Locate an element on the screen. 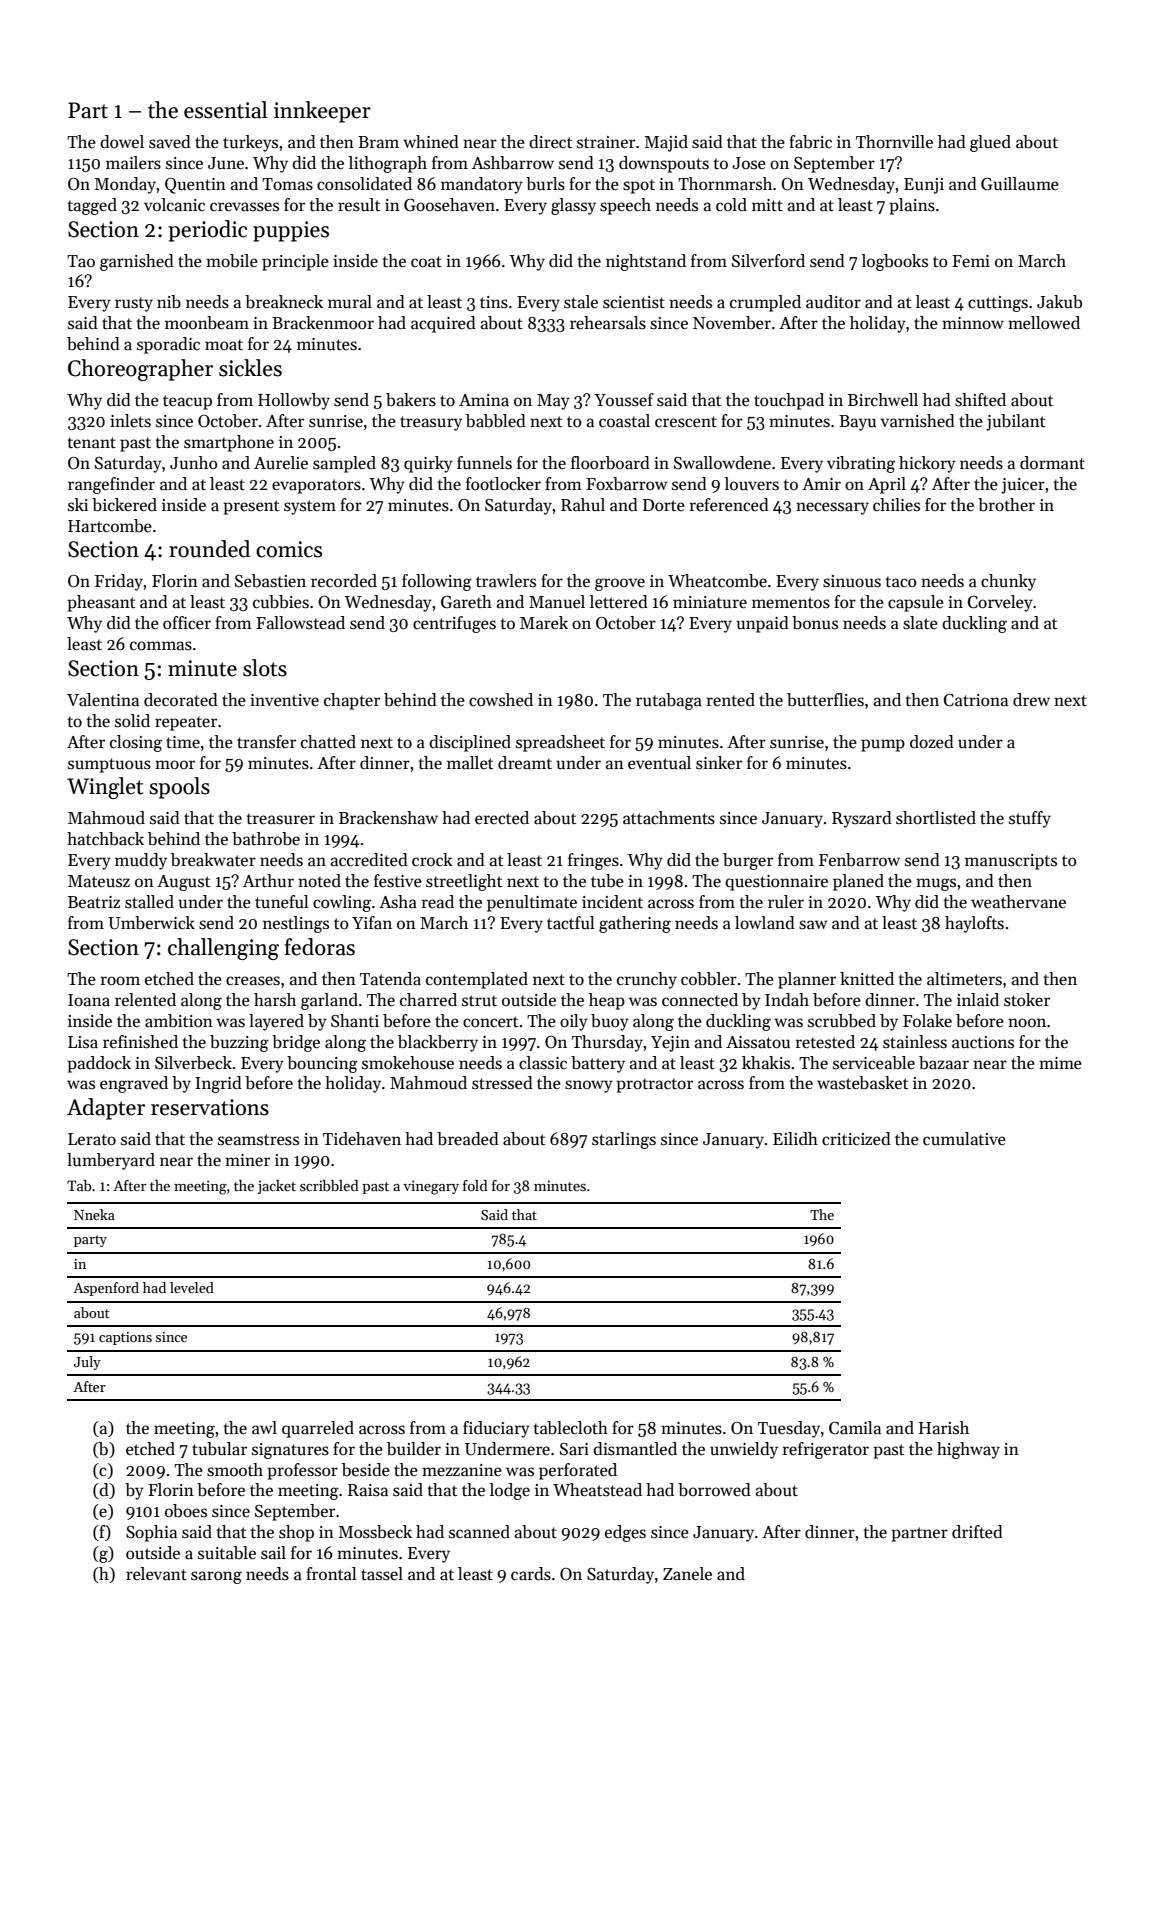 This screenshot has width=1156, height=1905. Zanele is located at coordinates (687, 1574).
